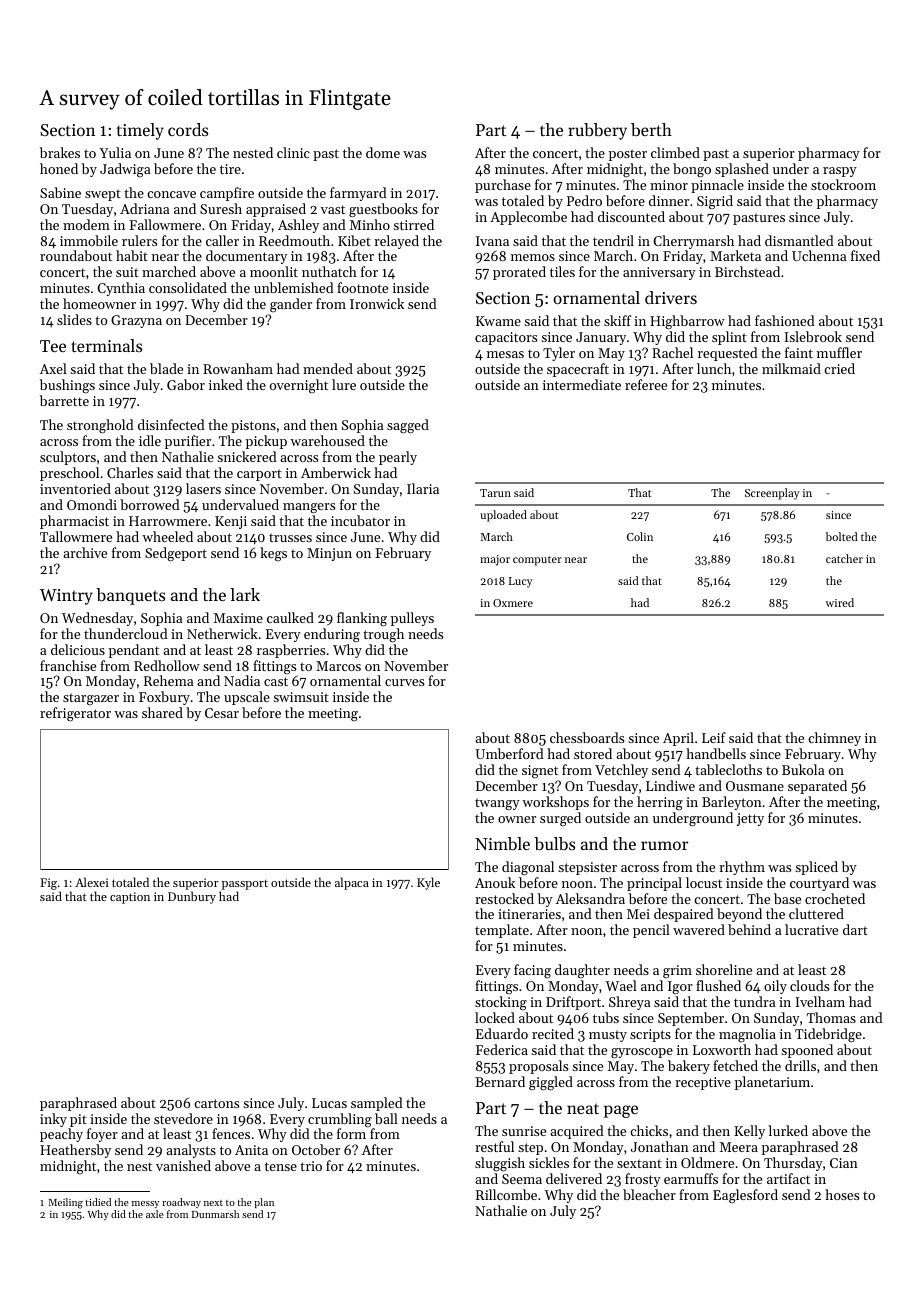 The width and height of the page is (924, 1308). I want to click on trough, so click(383, 635).
